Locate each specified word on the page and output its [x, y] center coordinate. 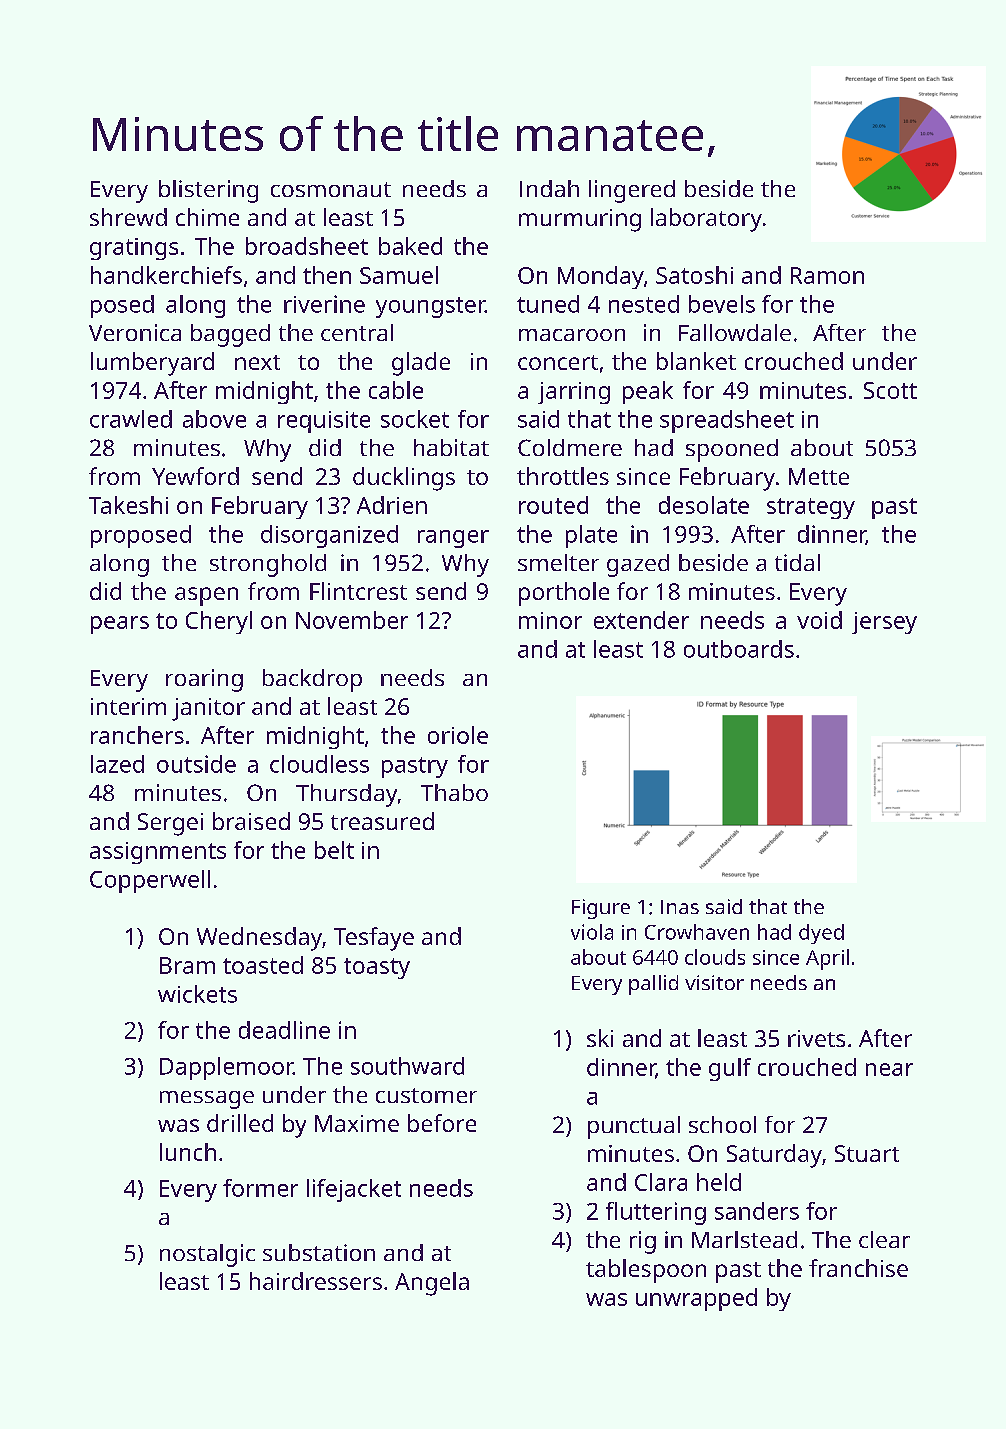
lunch [188, 1152]
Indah [549, 188]
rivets [816, 1038]
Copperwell [150, 881]
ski [600, 1038]
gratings [134, 249]
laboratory [706, 220]
